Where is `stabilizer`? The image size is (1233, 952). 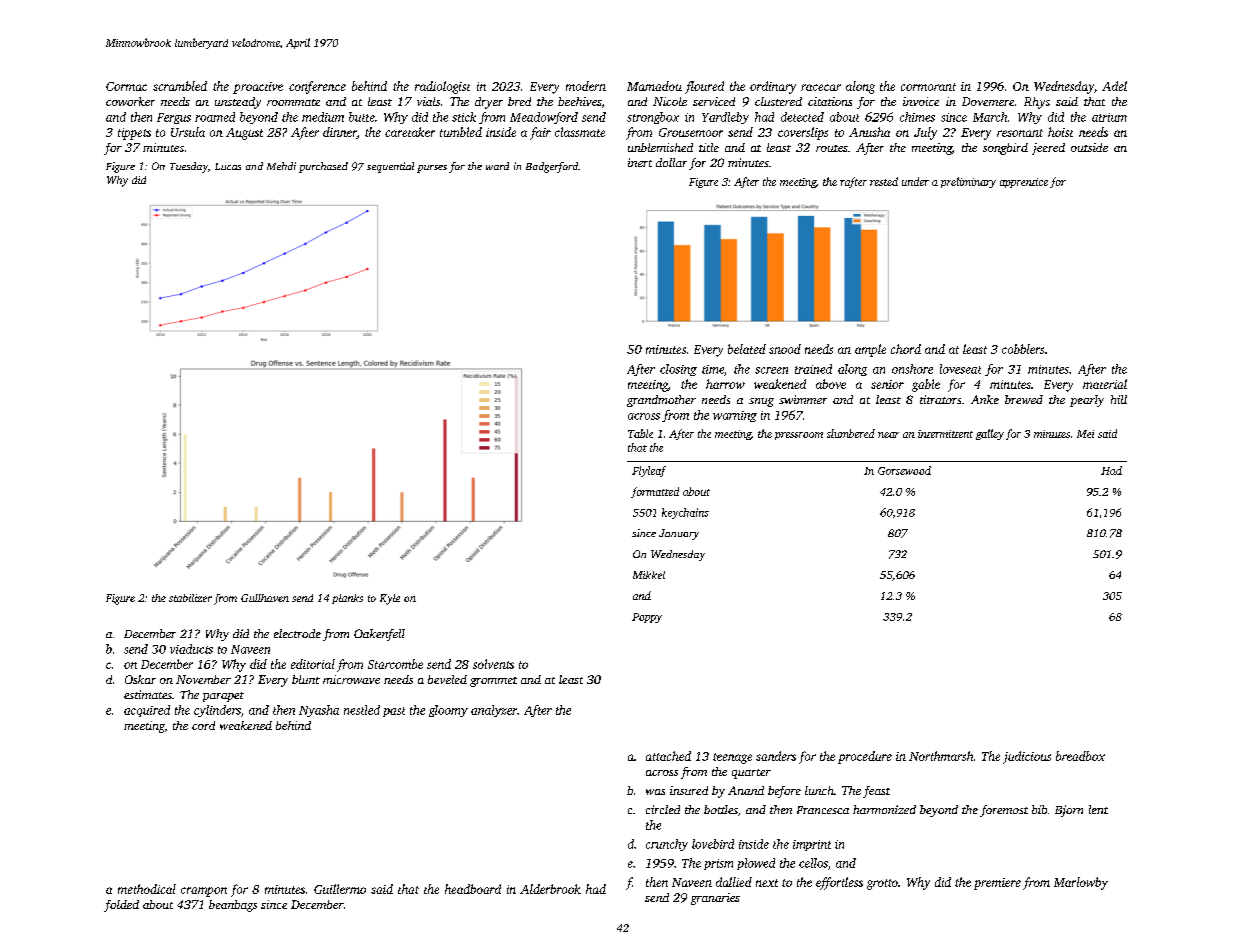
stabilizer is located at coordinates (190, 598).
